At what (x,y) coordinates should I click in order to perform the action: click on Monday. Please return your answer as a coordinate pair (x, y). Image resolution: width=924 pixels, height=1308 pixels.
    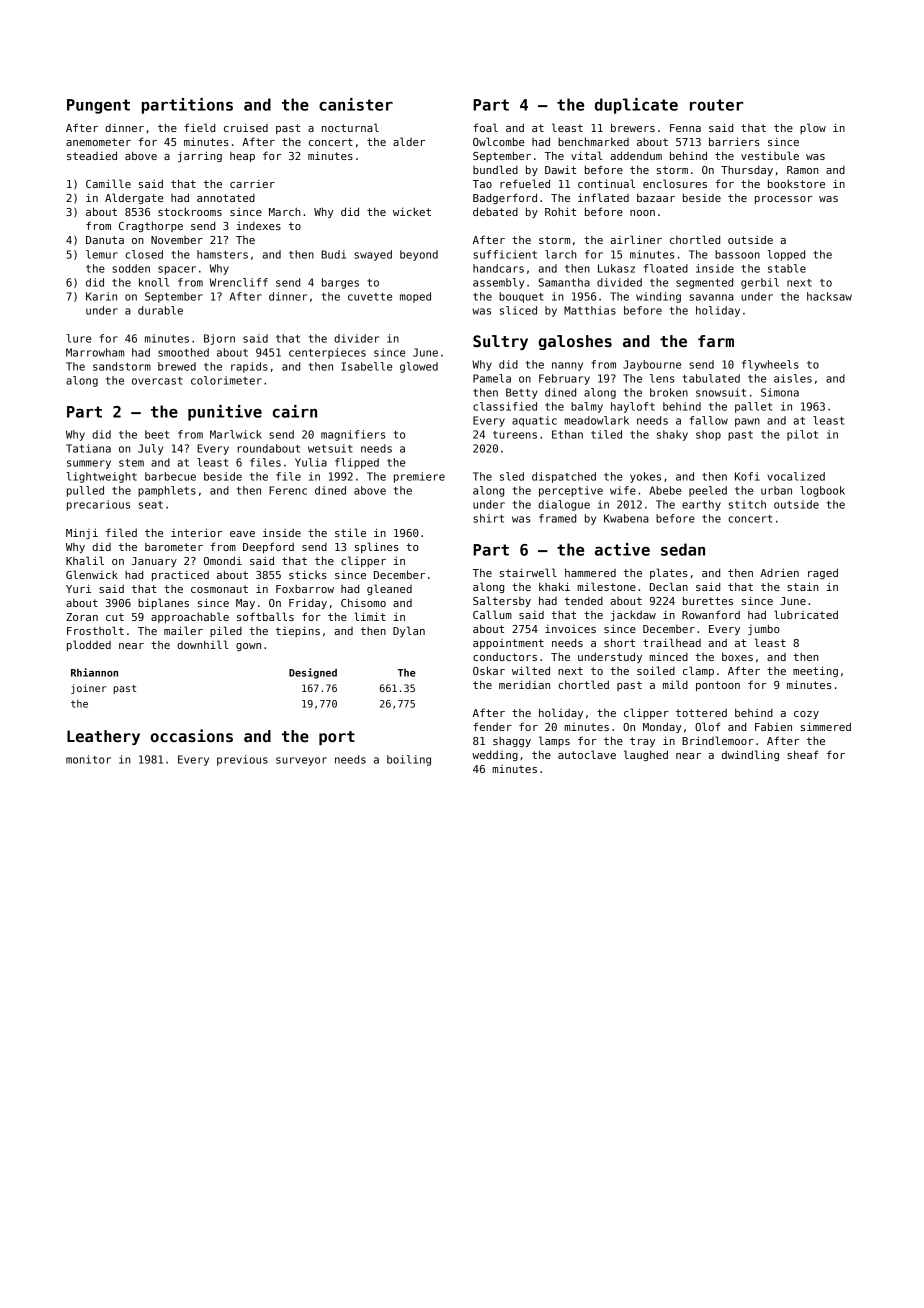
    Looking at the image, I should click on (662, 727).
